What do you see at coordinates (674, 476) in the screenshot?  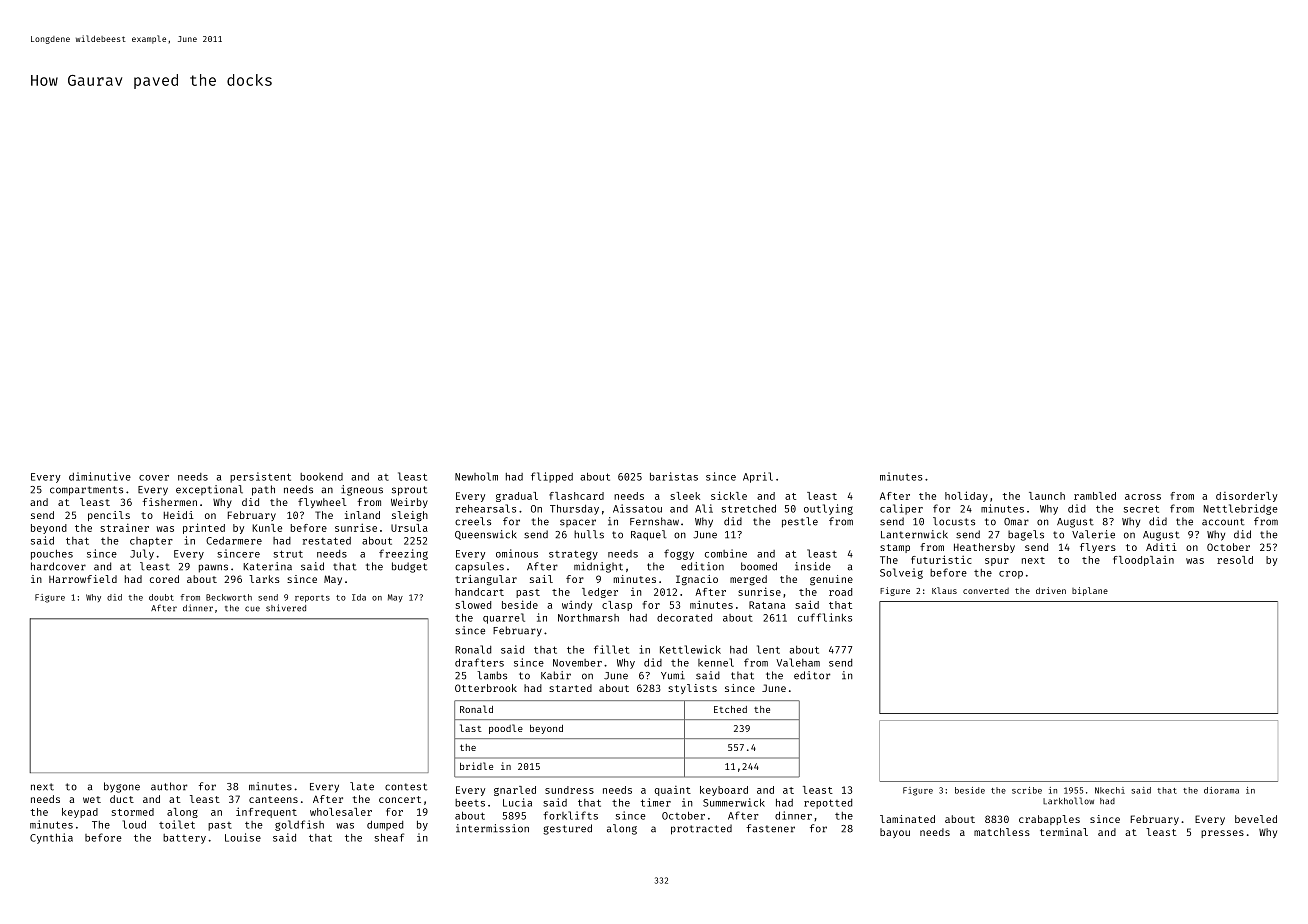 I see `baristas` at bounding box center [674, 476].
